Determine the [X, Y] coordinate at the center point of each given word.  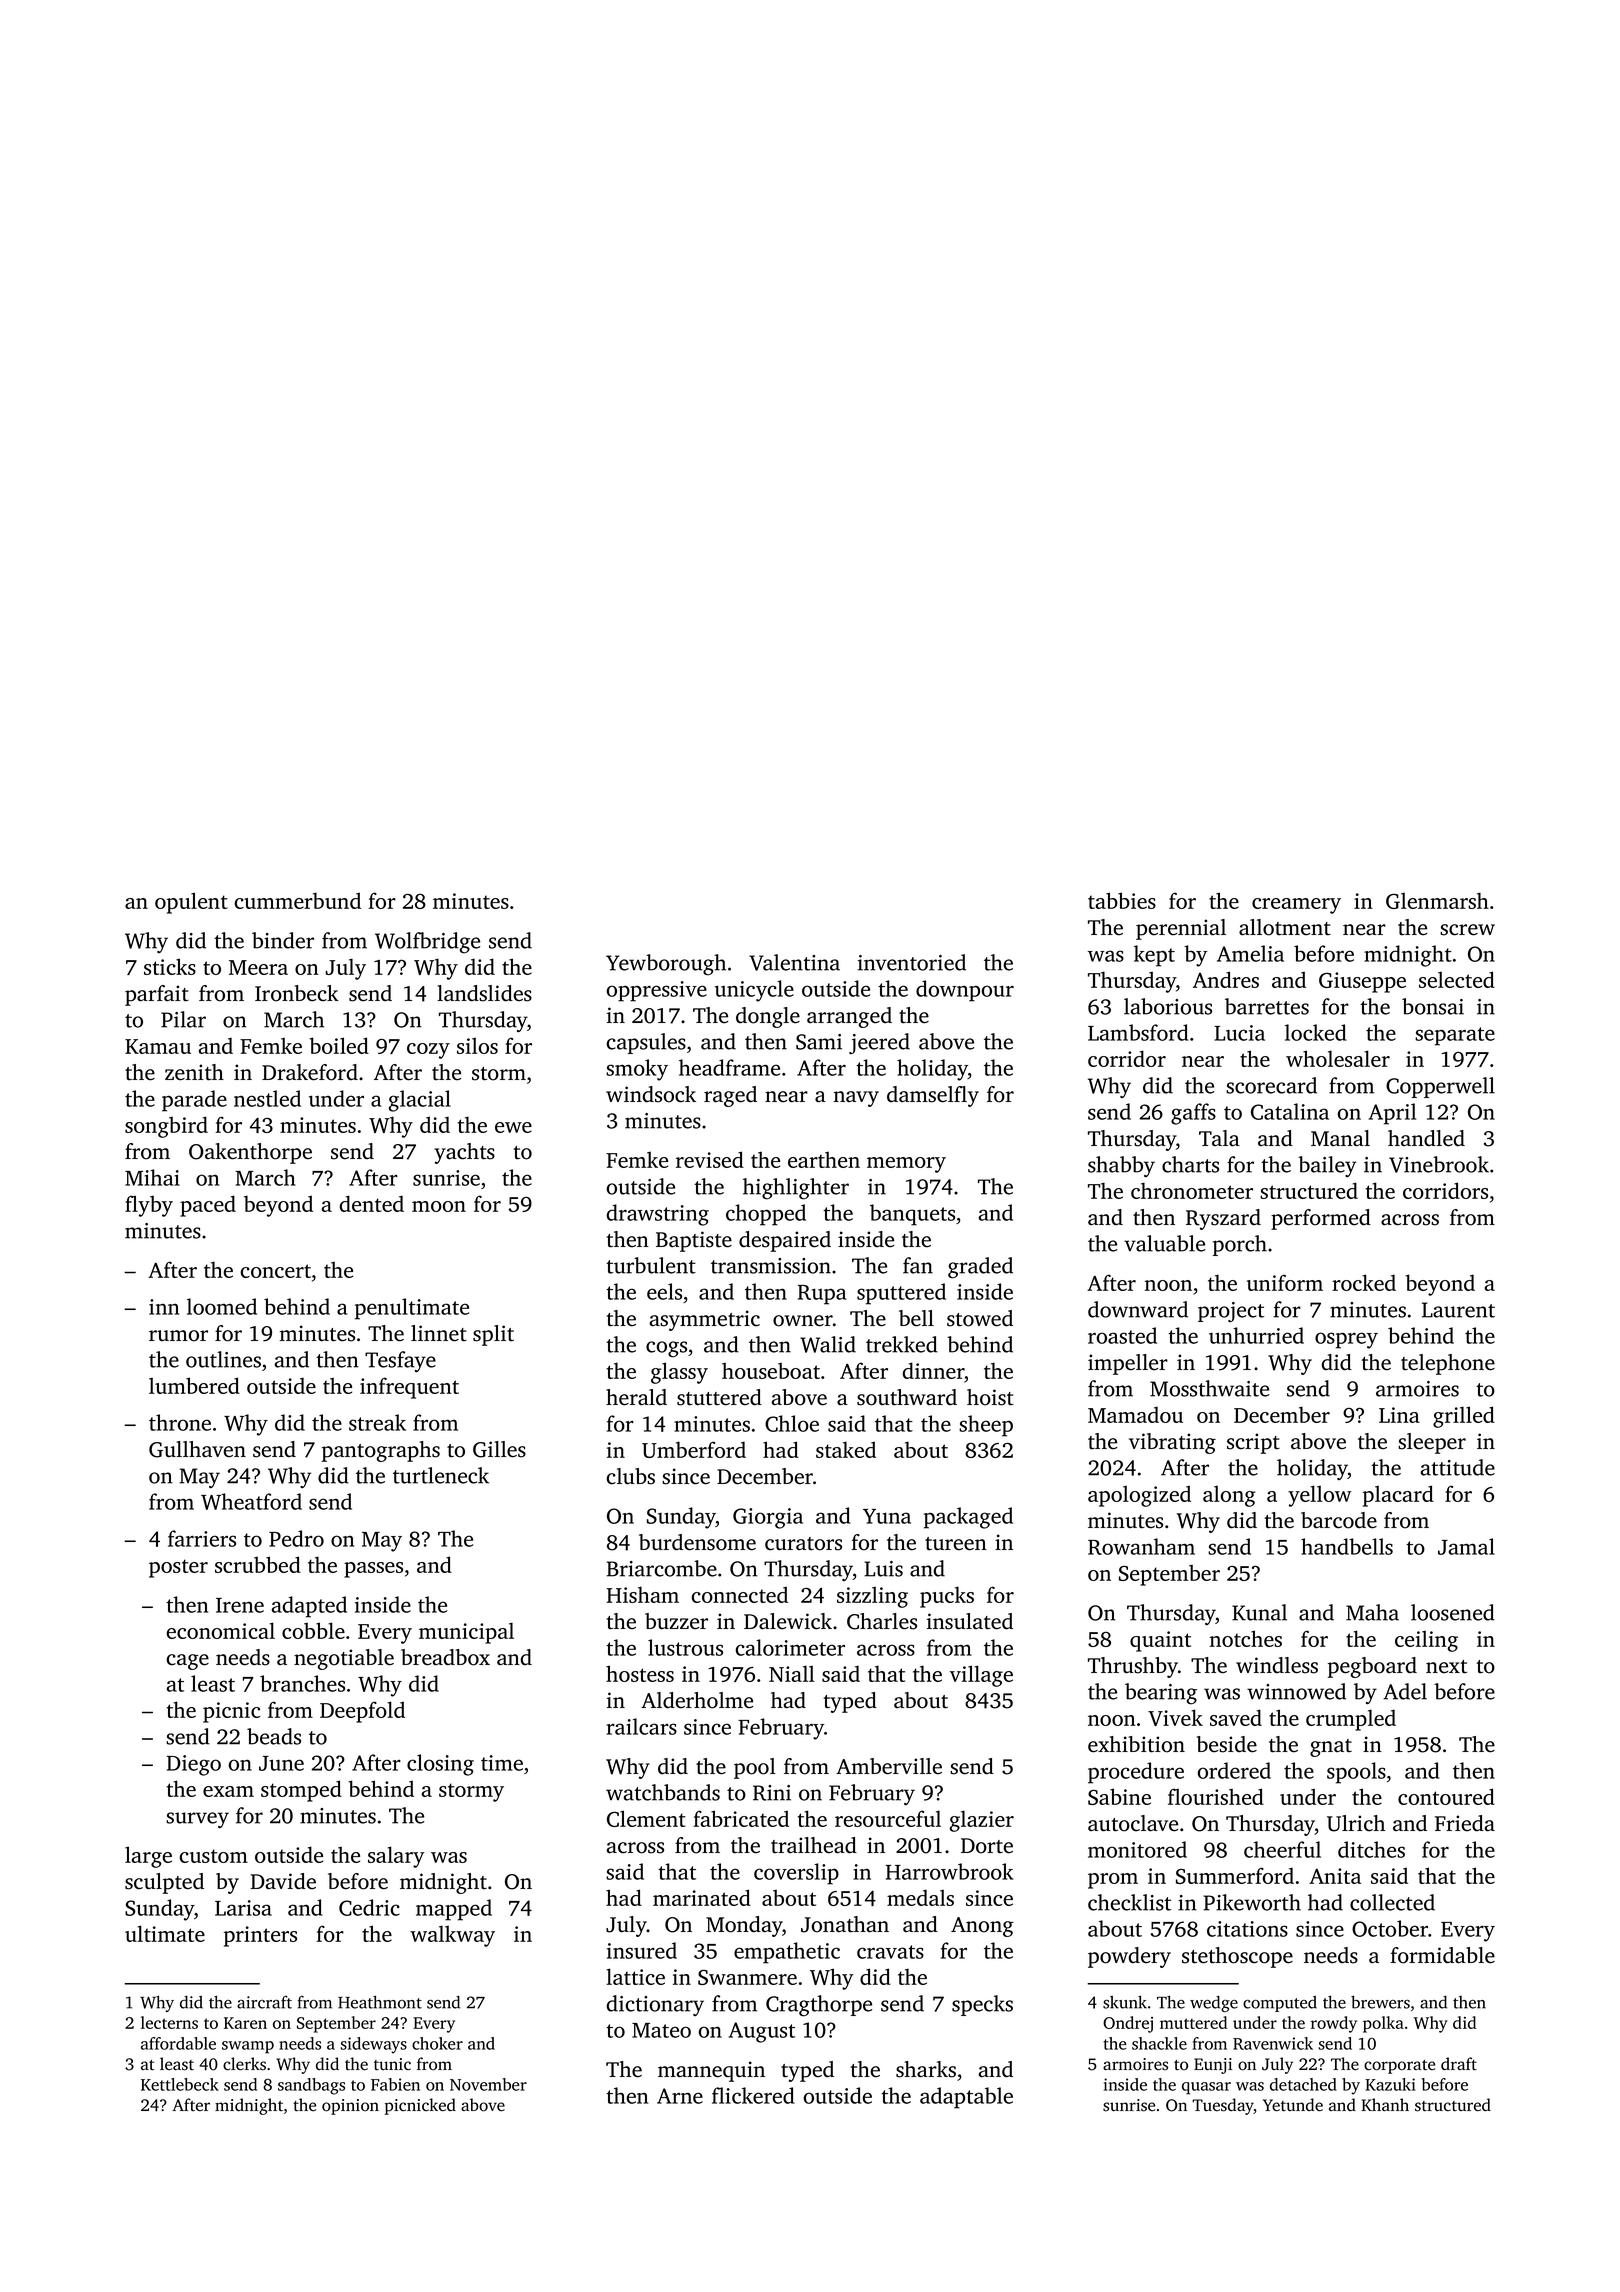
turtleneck [441, 1475]
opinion [350, 2107]
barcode [1339, 1520]
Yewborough [666, 965]
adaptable [966, 2098]
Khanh [1385, 2104]
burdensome [697, 1542]
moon [439, 1206]
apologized [1139, 1496]
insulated [970, 1621]
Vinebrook [1439, 1164]
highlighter [796, 1189]
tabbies [1122, 900]
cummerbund [297, 900]
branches [302, 1683]
